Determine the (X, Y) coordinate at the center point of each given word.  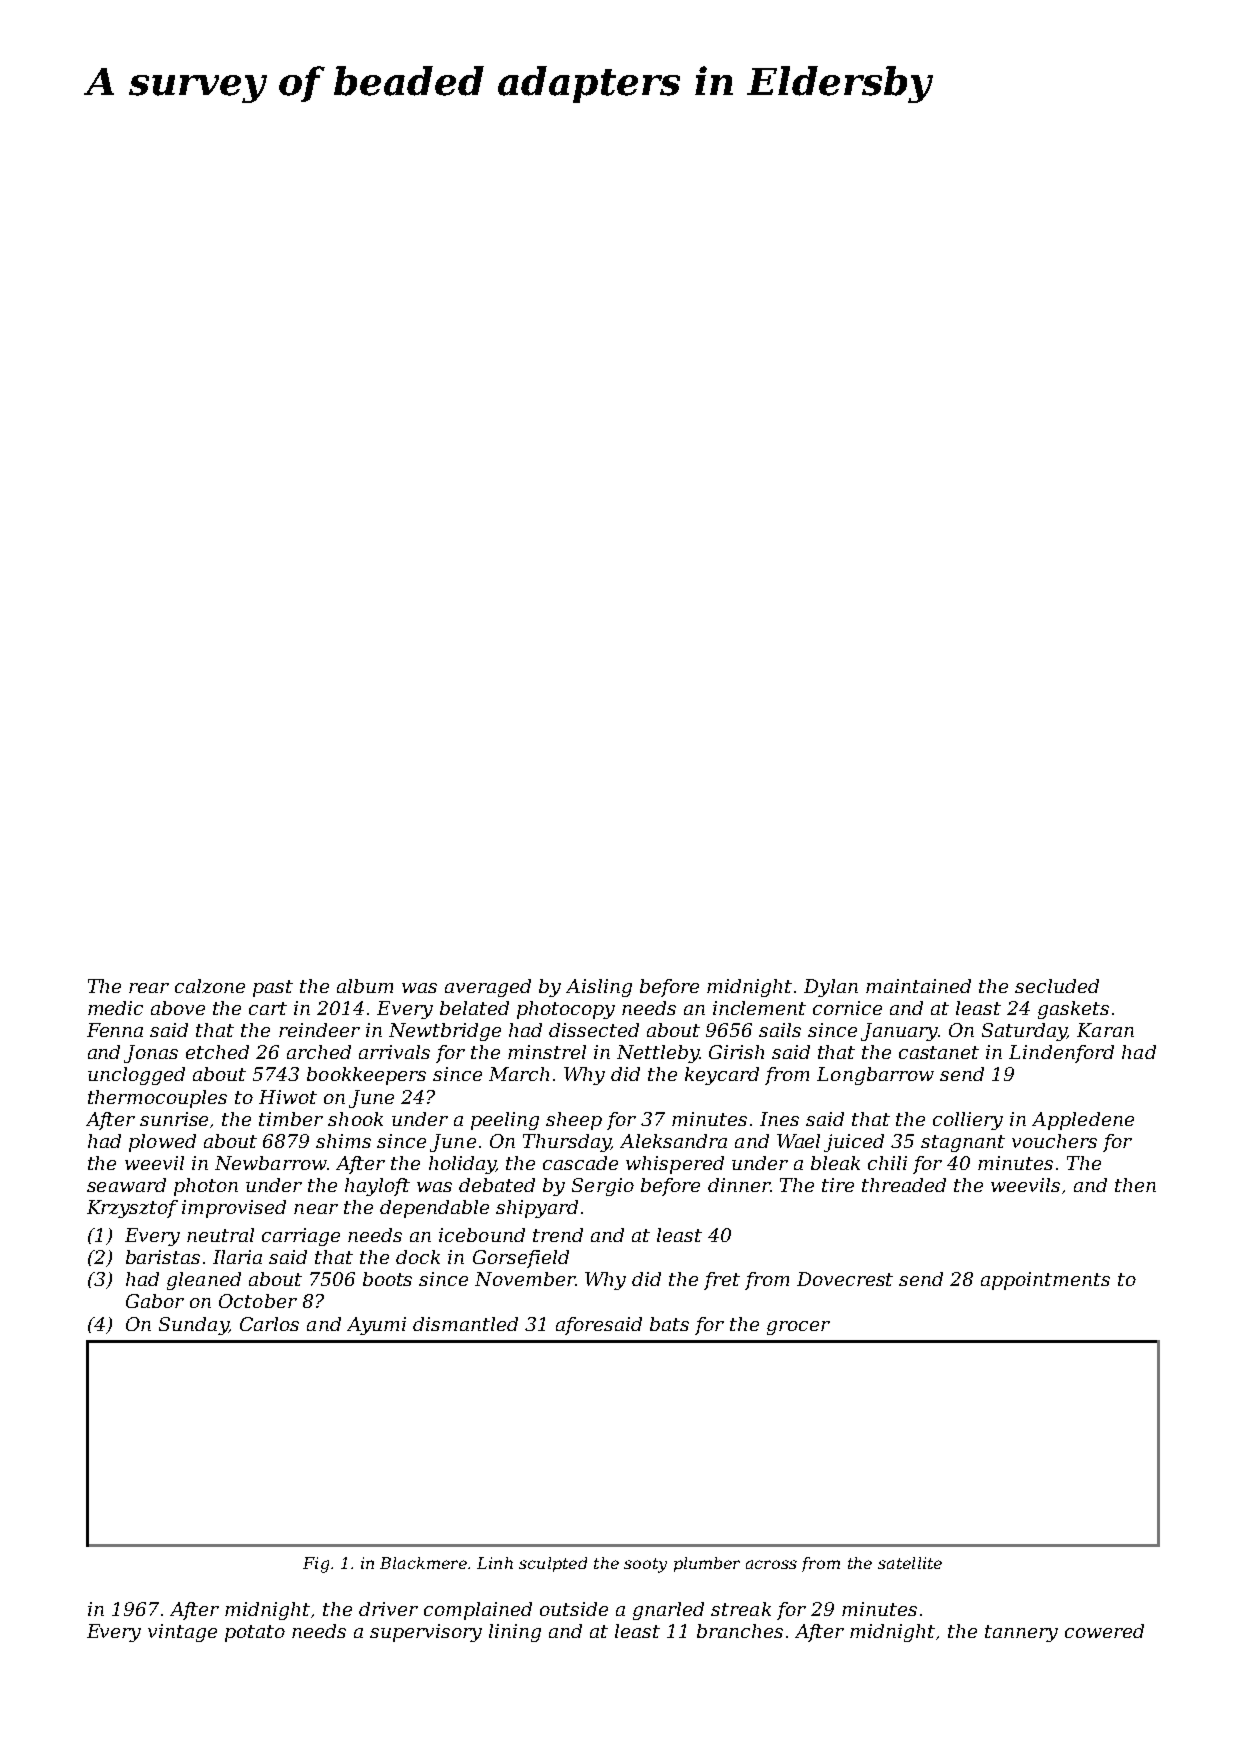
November (525, 1279)
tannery (1021, 1633)
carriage (301, 1237)
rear (149, 988)
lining (515, 1633)
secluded (1057, 986)
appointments (1045, 1281)
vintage (182, 1633)
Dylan (831, 988)
